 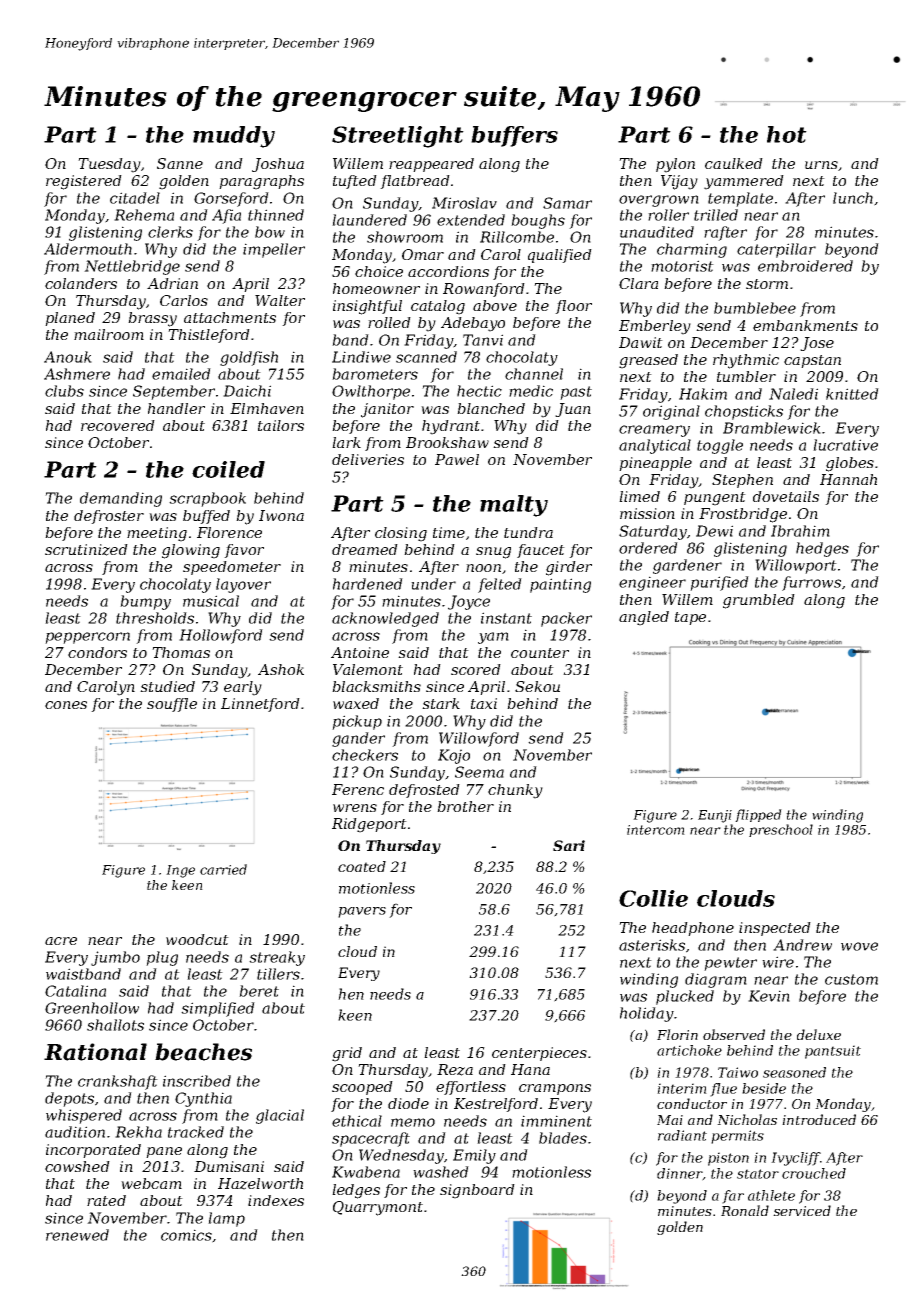 What do you see at coordinates (464, 203) in the page?
I see `Miroslav` at bounding box center [464, 203].
